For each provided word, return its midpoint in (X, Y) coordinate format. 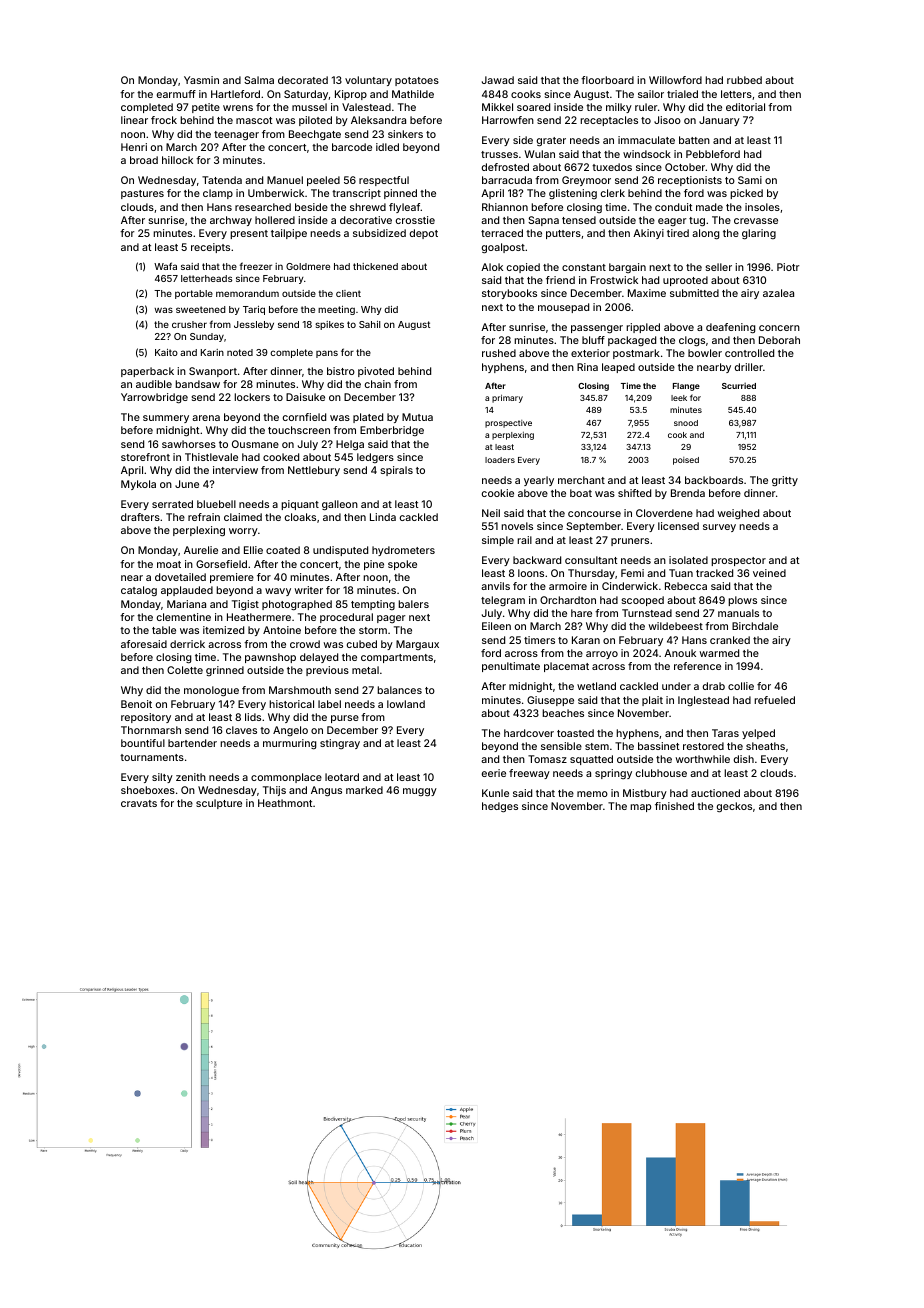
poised (686, 461)
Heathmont (285, 803)
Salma (259, 80)
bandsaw (197, 384)
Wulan (539, 154)
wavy (278, 592)
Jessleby (254, 325)
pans (327, 354)
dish (744, 759)
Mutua (417, 417)
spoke (402, 565)
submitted (694, 293)
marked (364, 790)
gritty (785, 481)
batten (694, 140)
